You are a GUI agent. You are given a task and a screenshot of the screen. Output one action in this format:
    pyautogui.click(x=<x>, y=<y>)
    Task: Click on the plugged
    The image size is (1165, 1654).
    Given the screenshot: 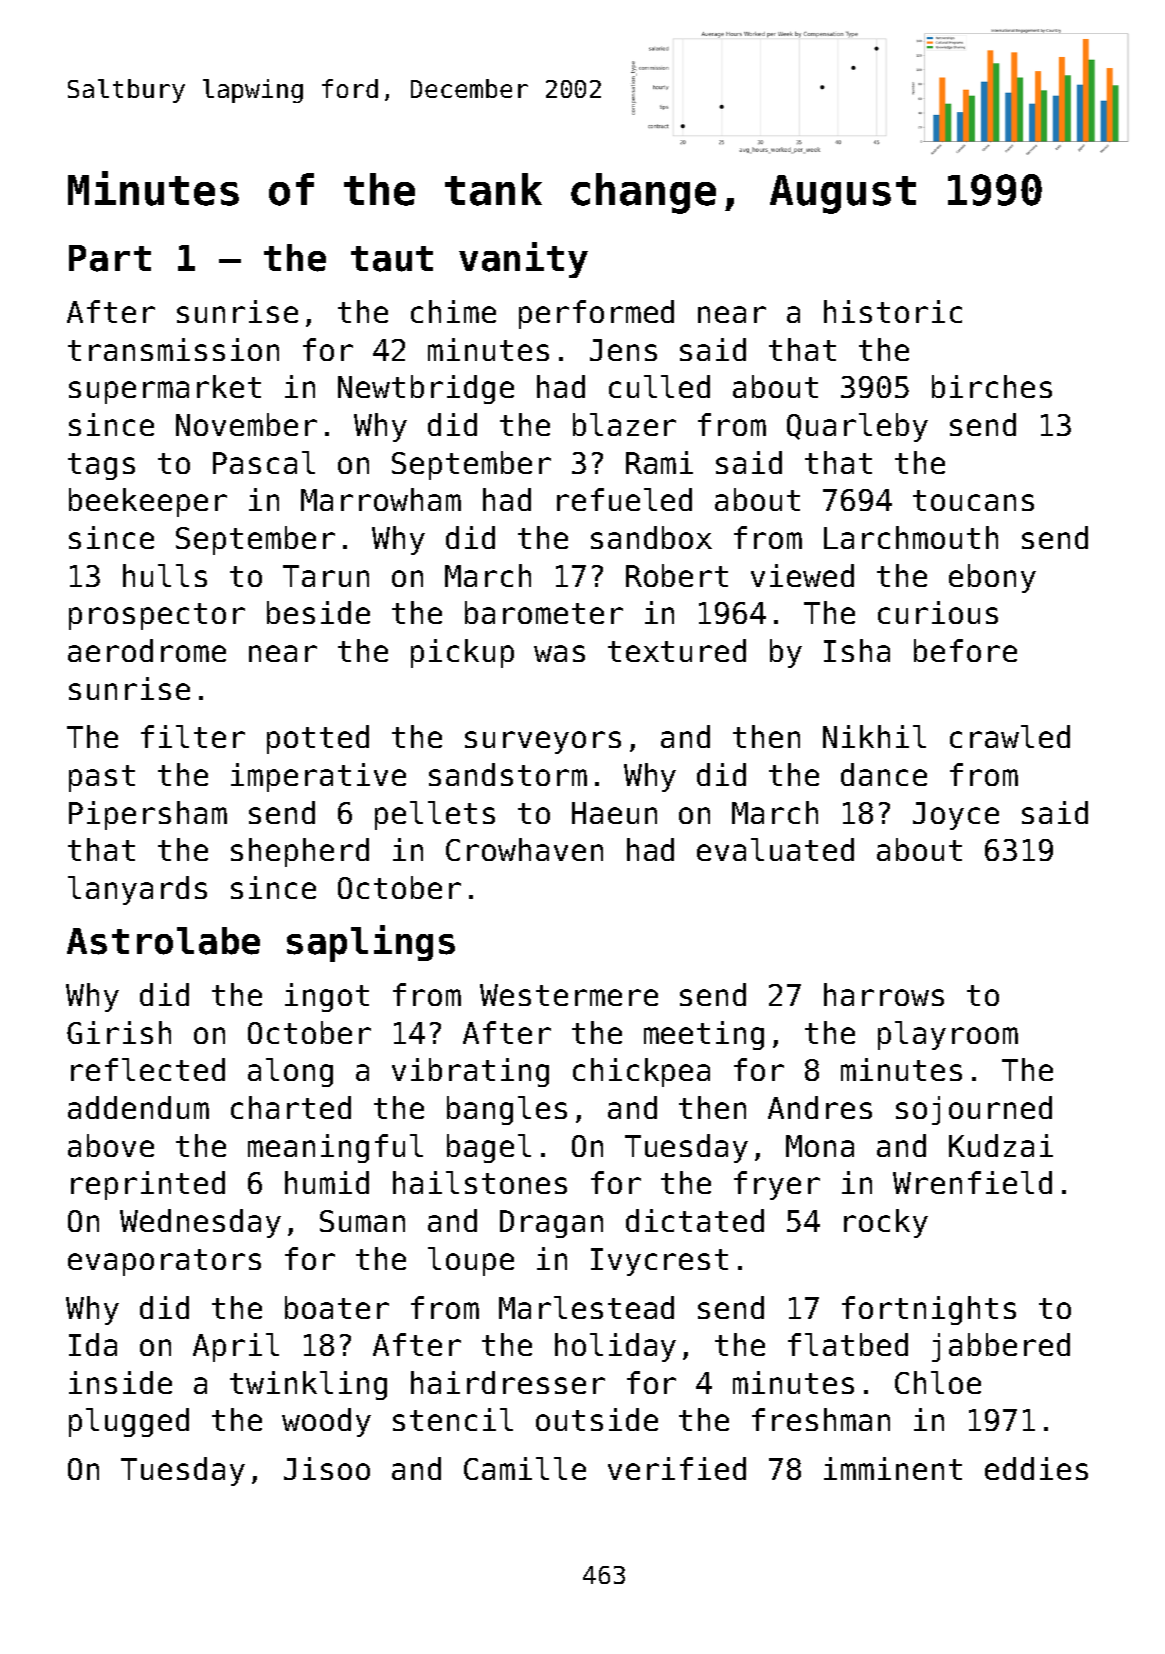 What is the action you would take?
    pyautogui.click(x=129, y=1422)
